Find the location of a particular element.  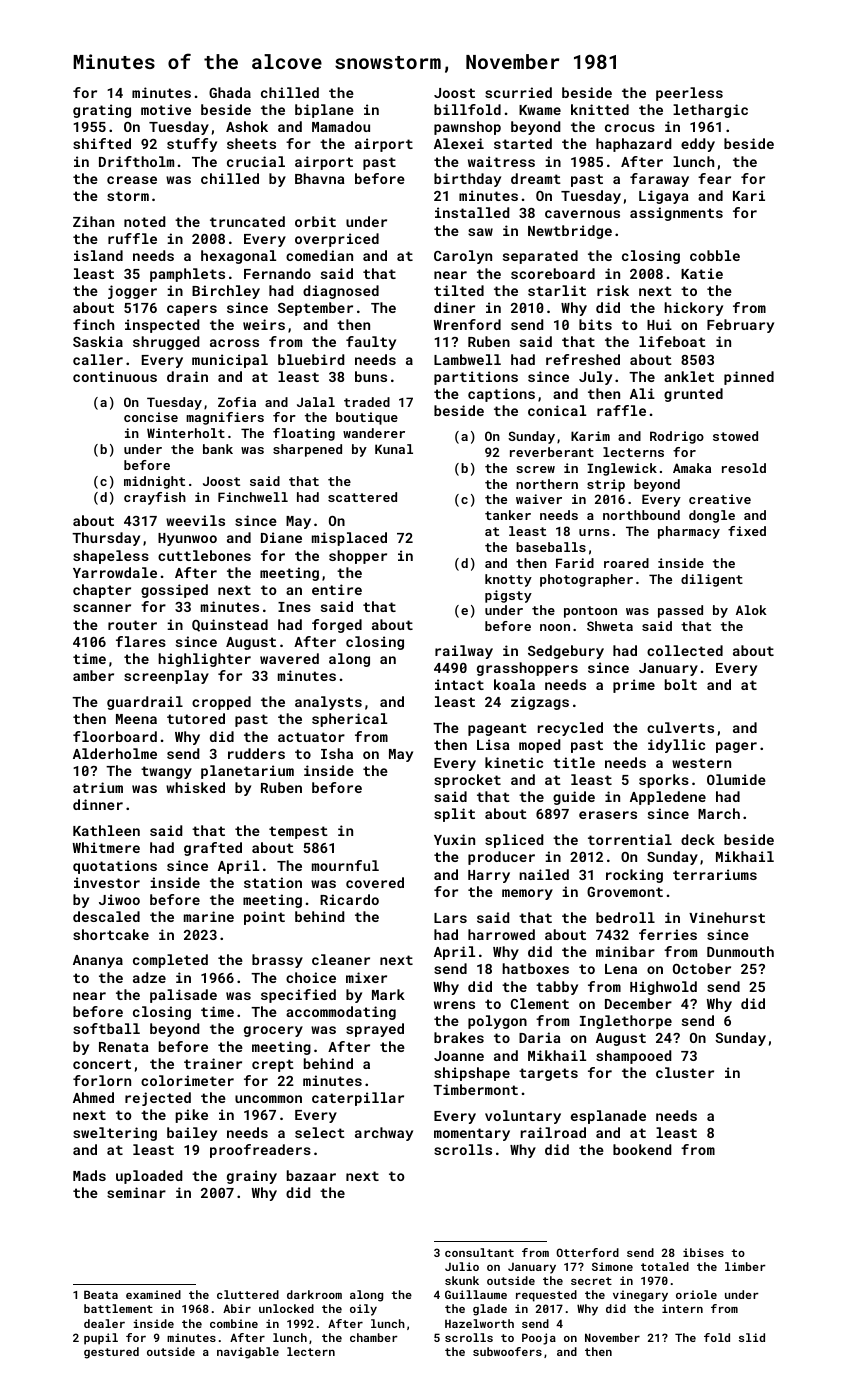

Mark is located at coordinates (388, 994).
